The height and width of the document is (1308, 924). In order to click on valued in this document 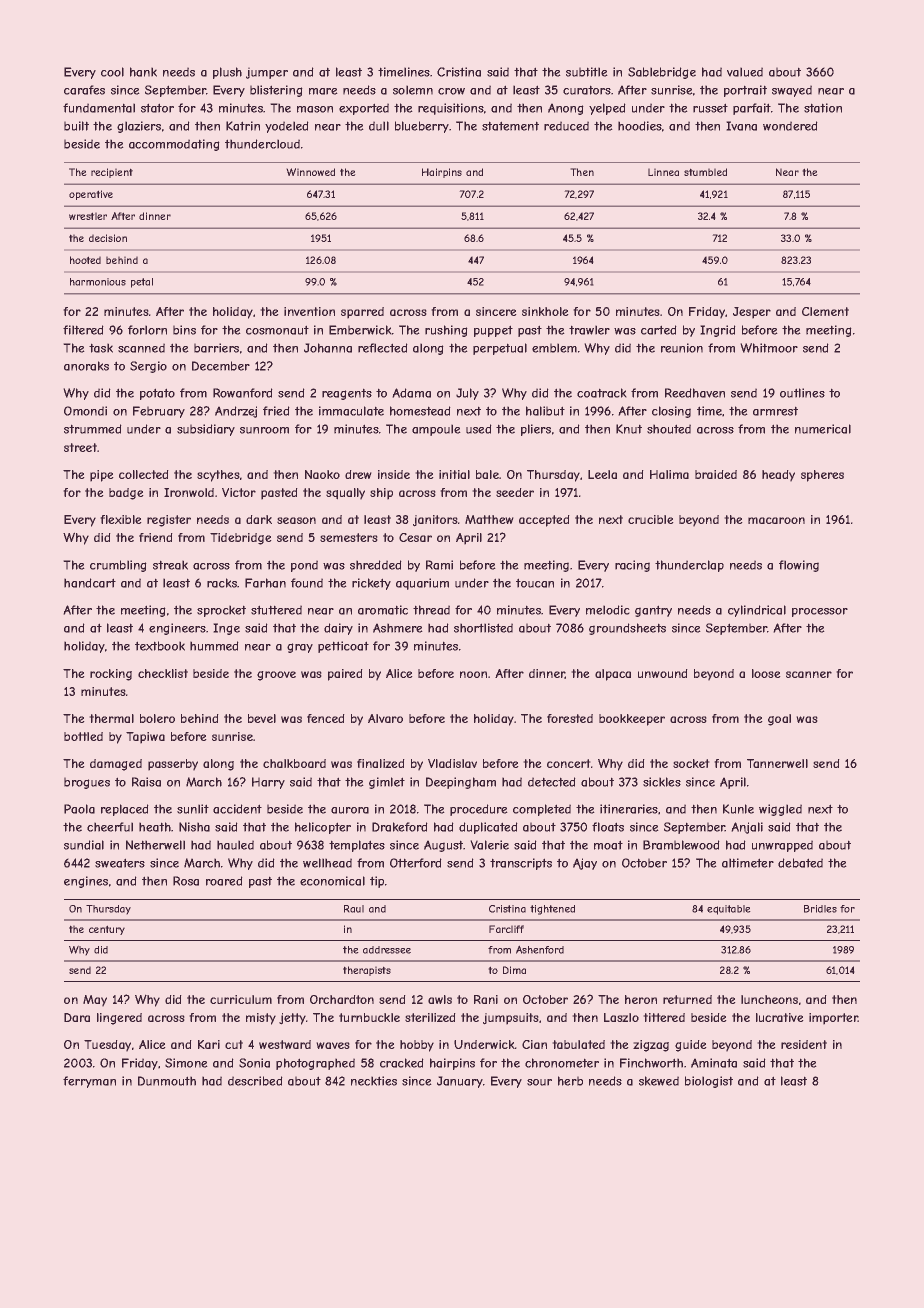, I will do `click(745, 72)`.
